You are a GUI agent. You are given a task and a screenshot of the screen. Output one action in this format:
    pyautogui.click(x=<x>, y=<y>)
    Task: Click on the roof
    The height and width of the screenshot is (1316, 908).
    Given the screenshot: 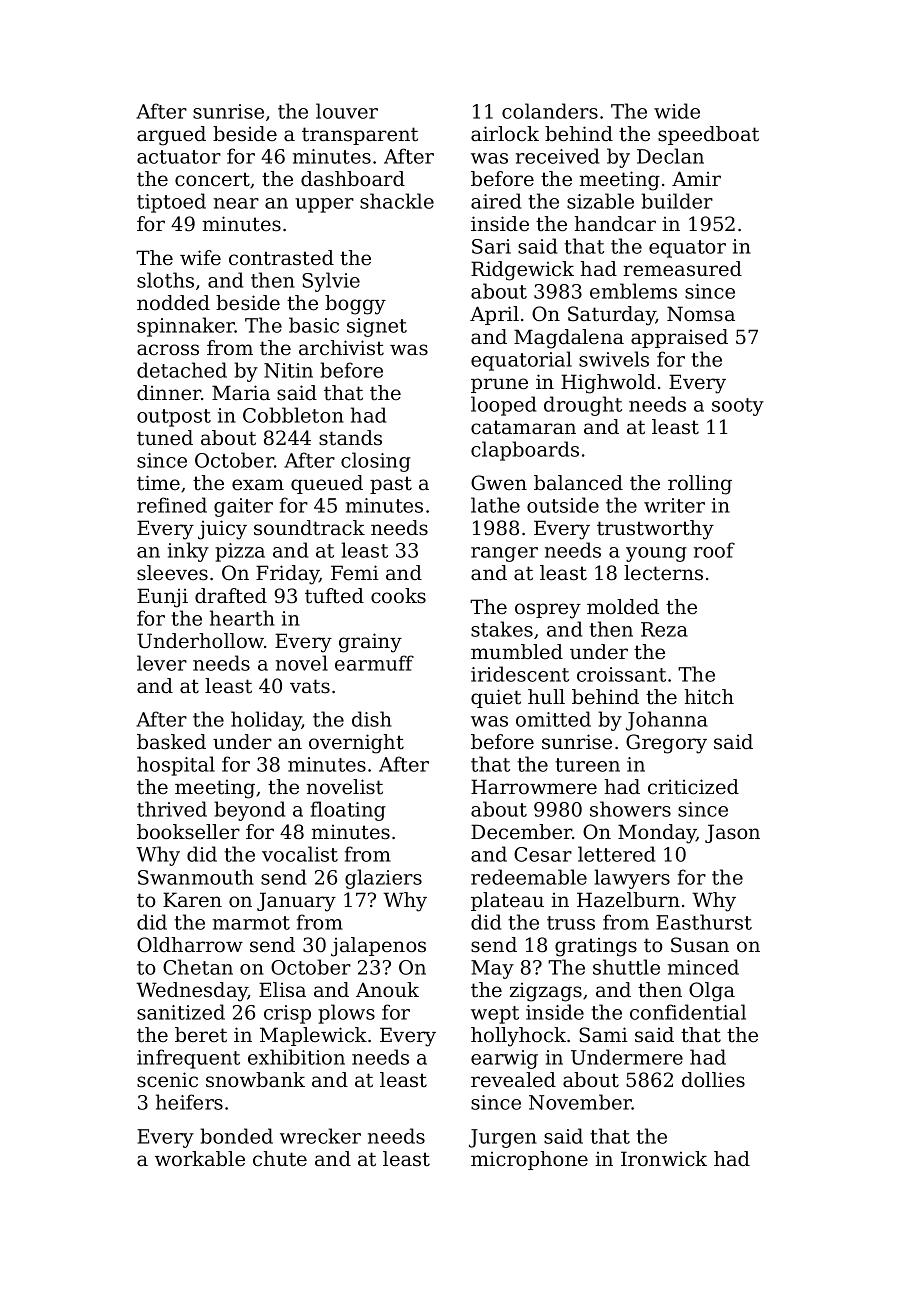 What is the action you would take?
    pyautogui.click(x=714, y=550)
